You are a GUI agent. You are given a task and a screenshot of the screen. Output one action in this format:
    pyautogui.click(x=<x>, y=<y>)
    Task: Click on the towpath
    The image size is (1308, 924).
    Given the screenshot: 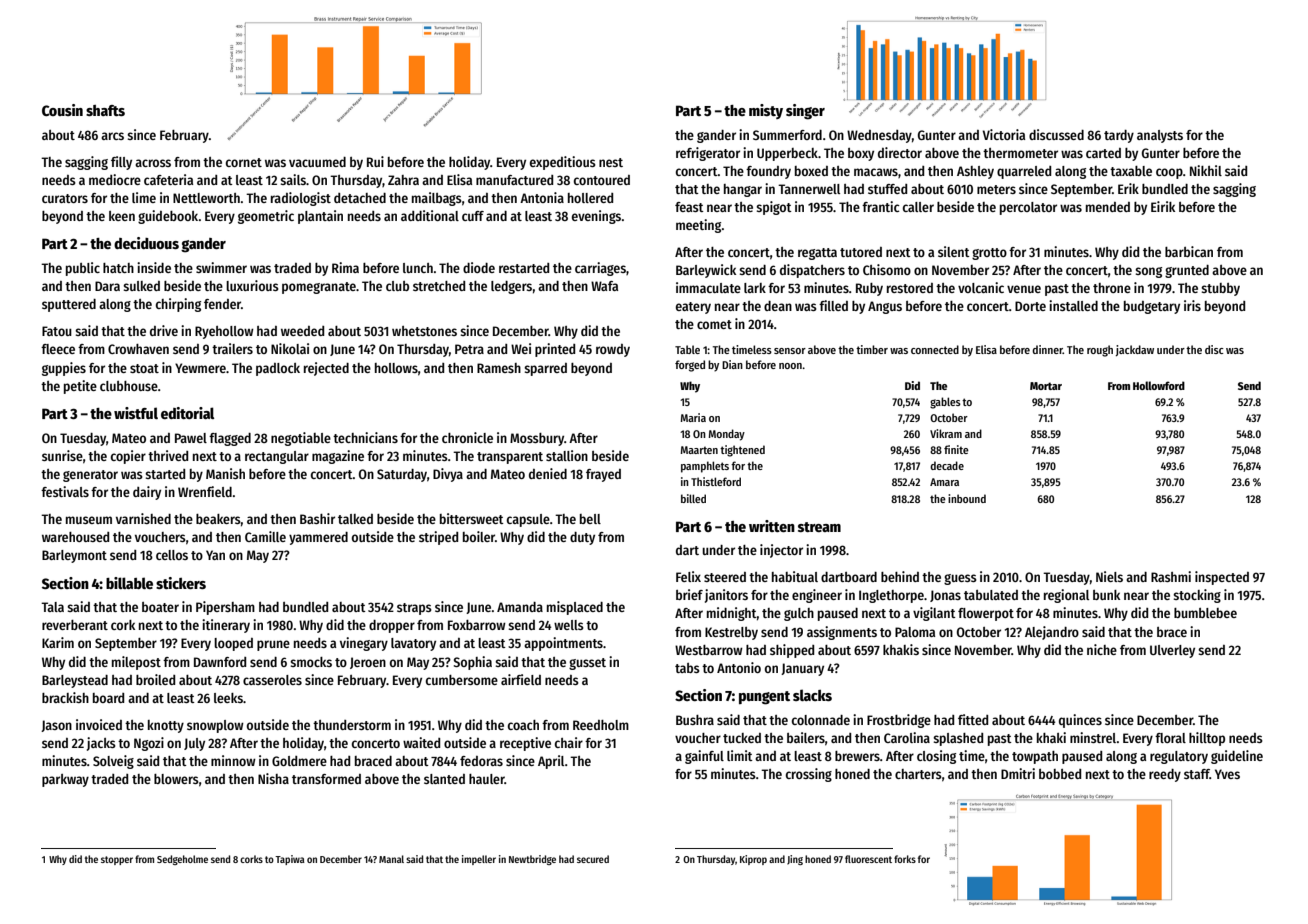 What is the action you would take?
    pyautogui.click(x=1035, y=757)
